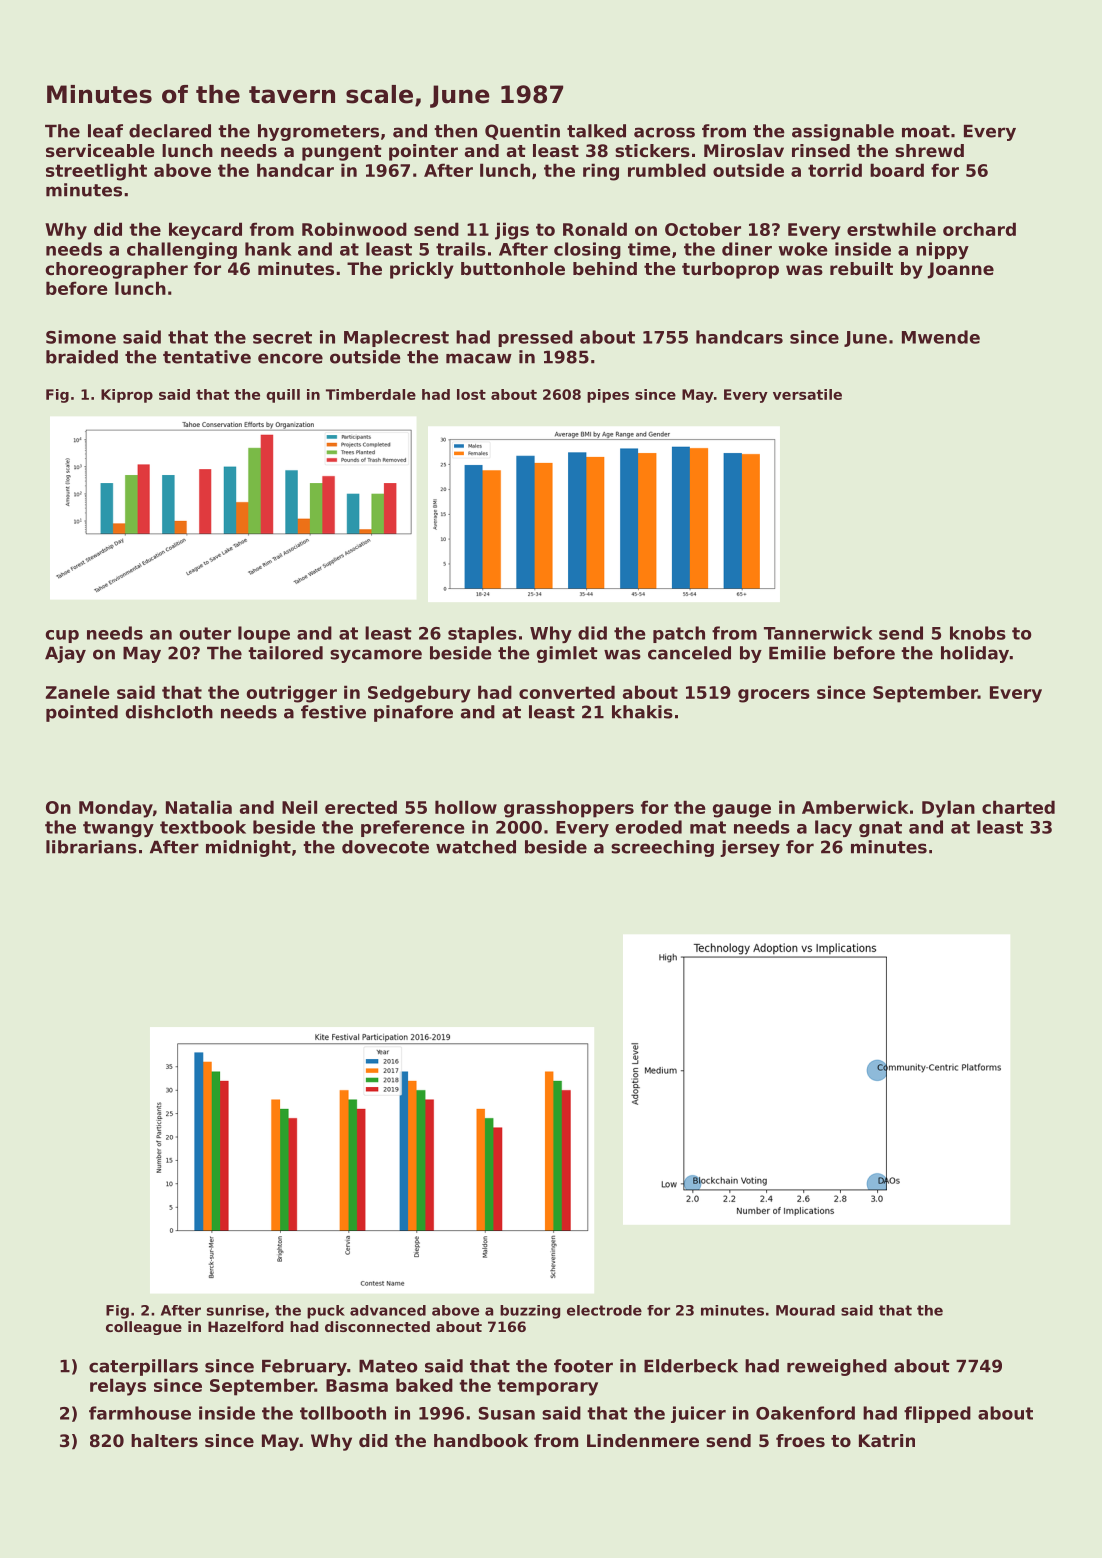 This screenshot has width=1102, height=1558. Describe the element at coordinates (118, 1387) in the screenshot. I see `relays` at that location.
